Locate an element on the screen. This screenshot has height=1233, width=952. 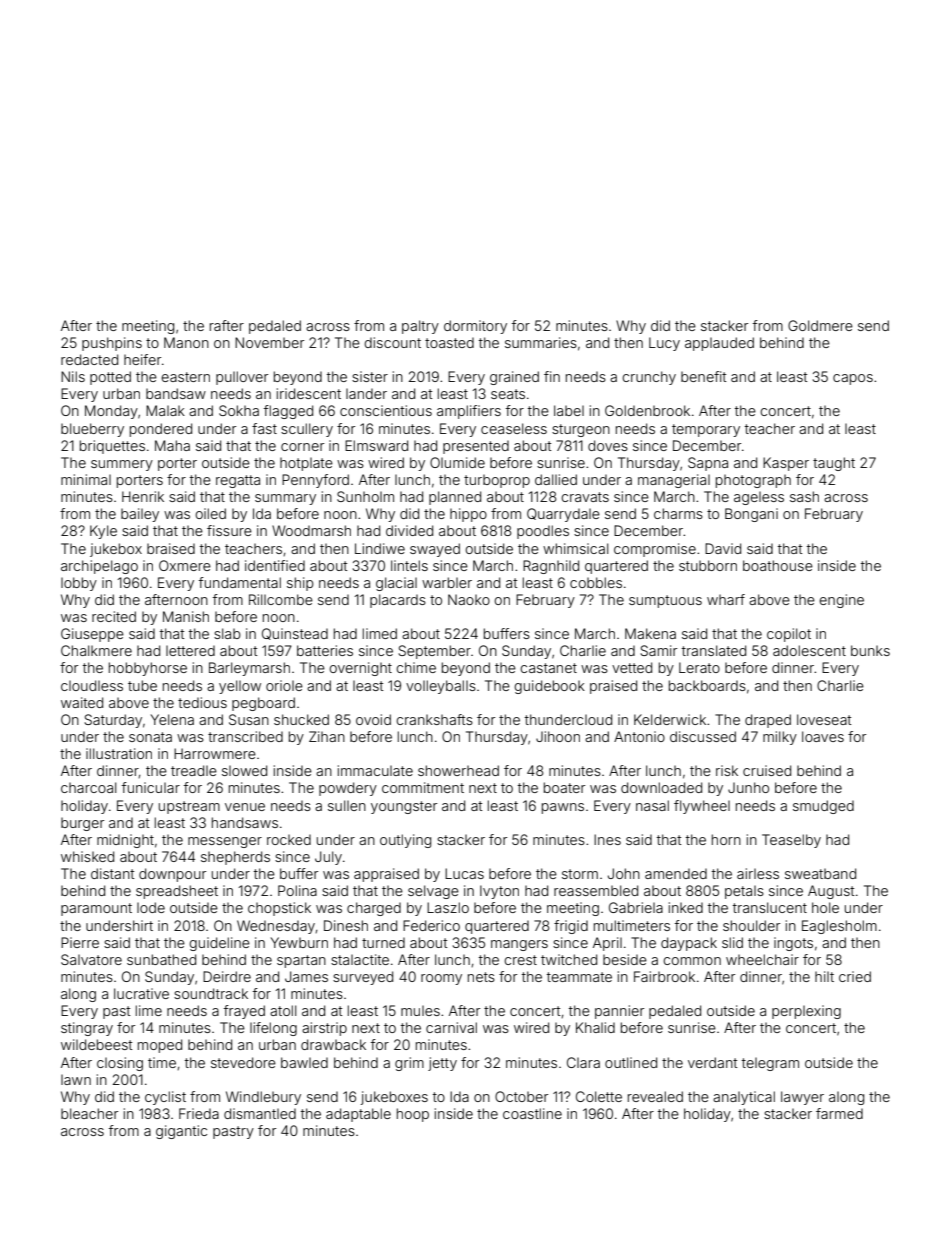
applauded is located at coordinates (719, 344).
